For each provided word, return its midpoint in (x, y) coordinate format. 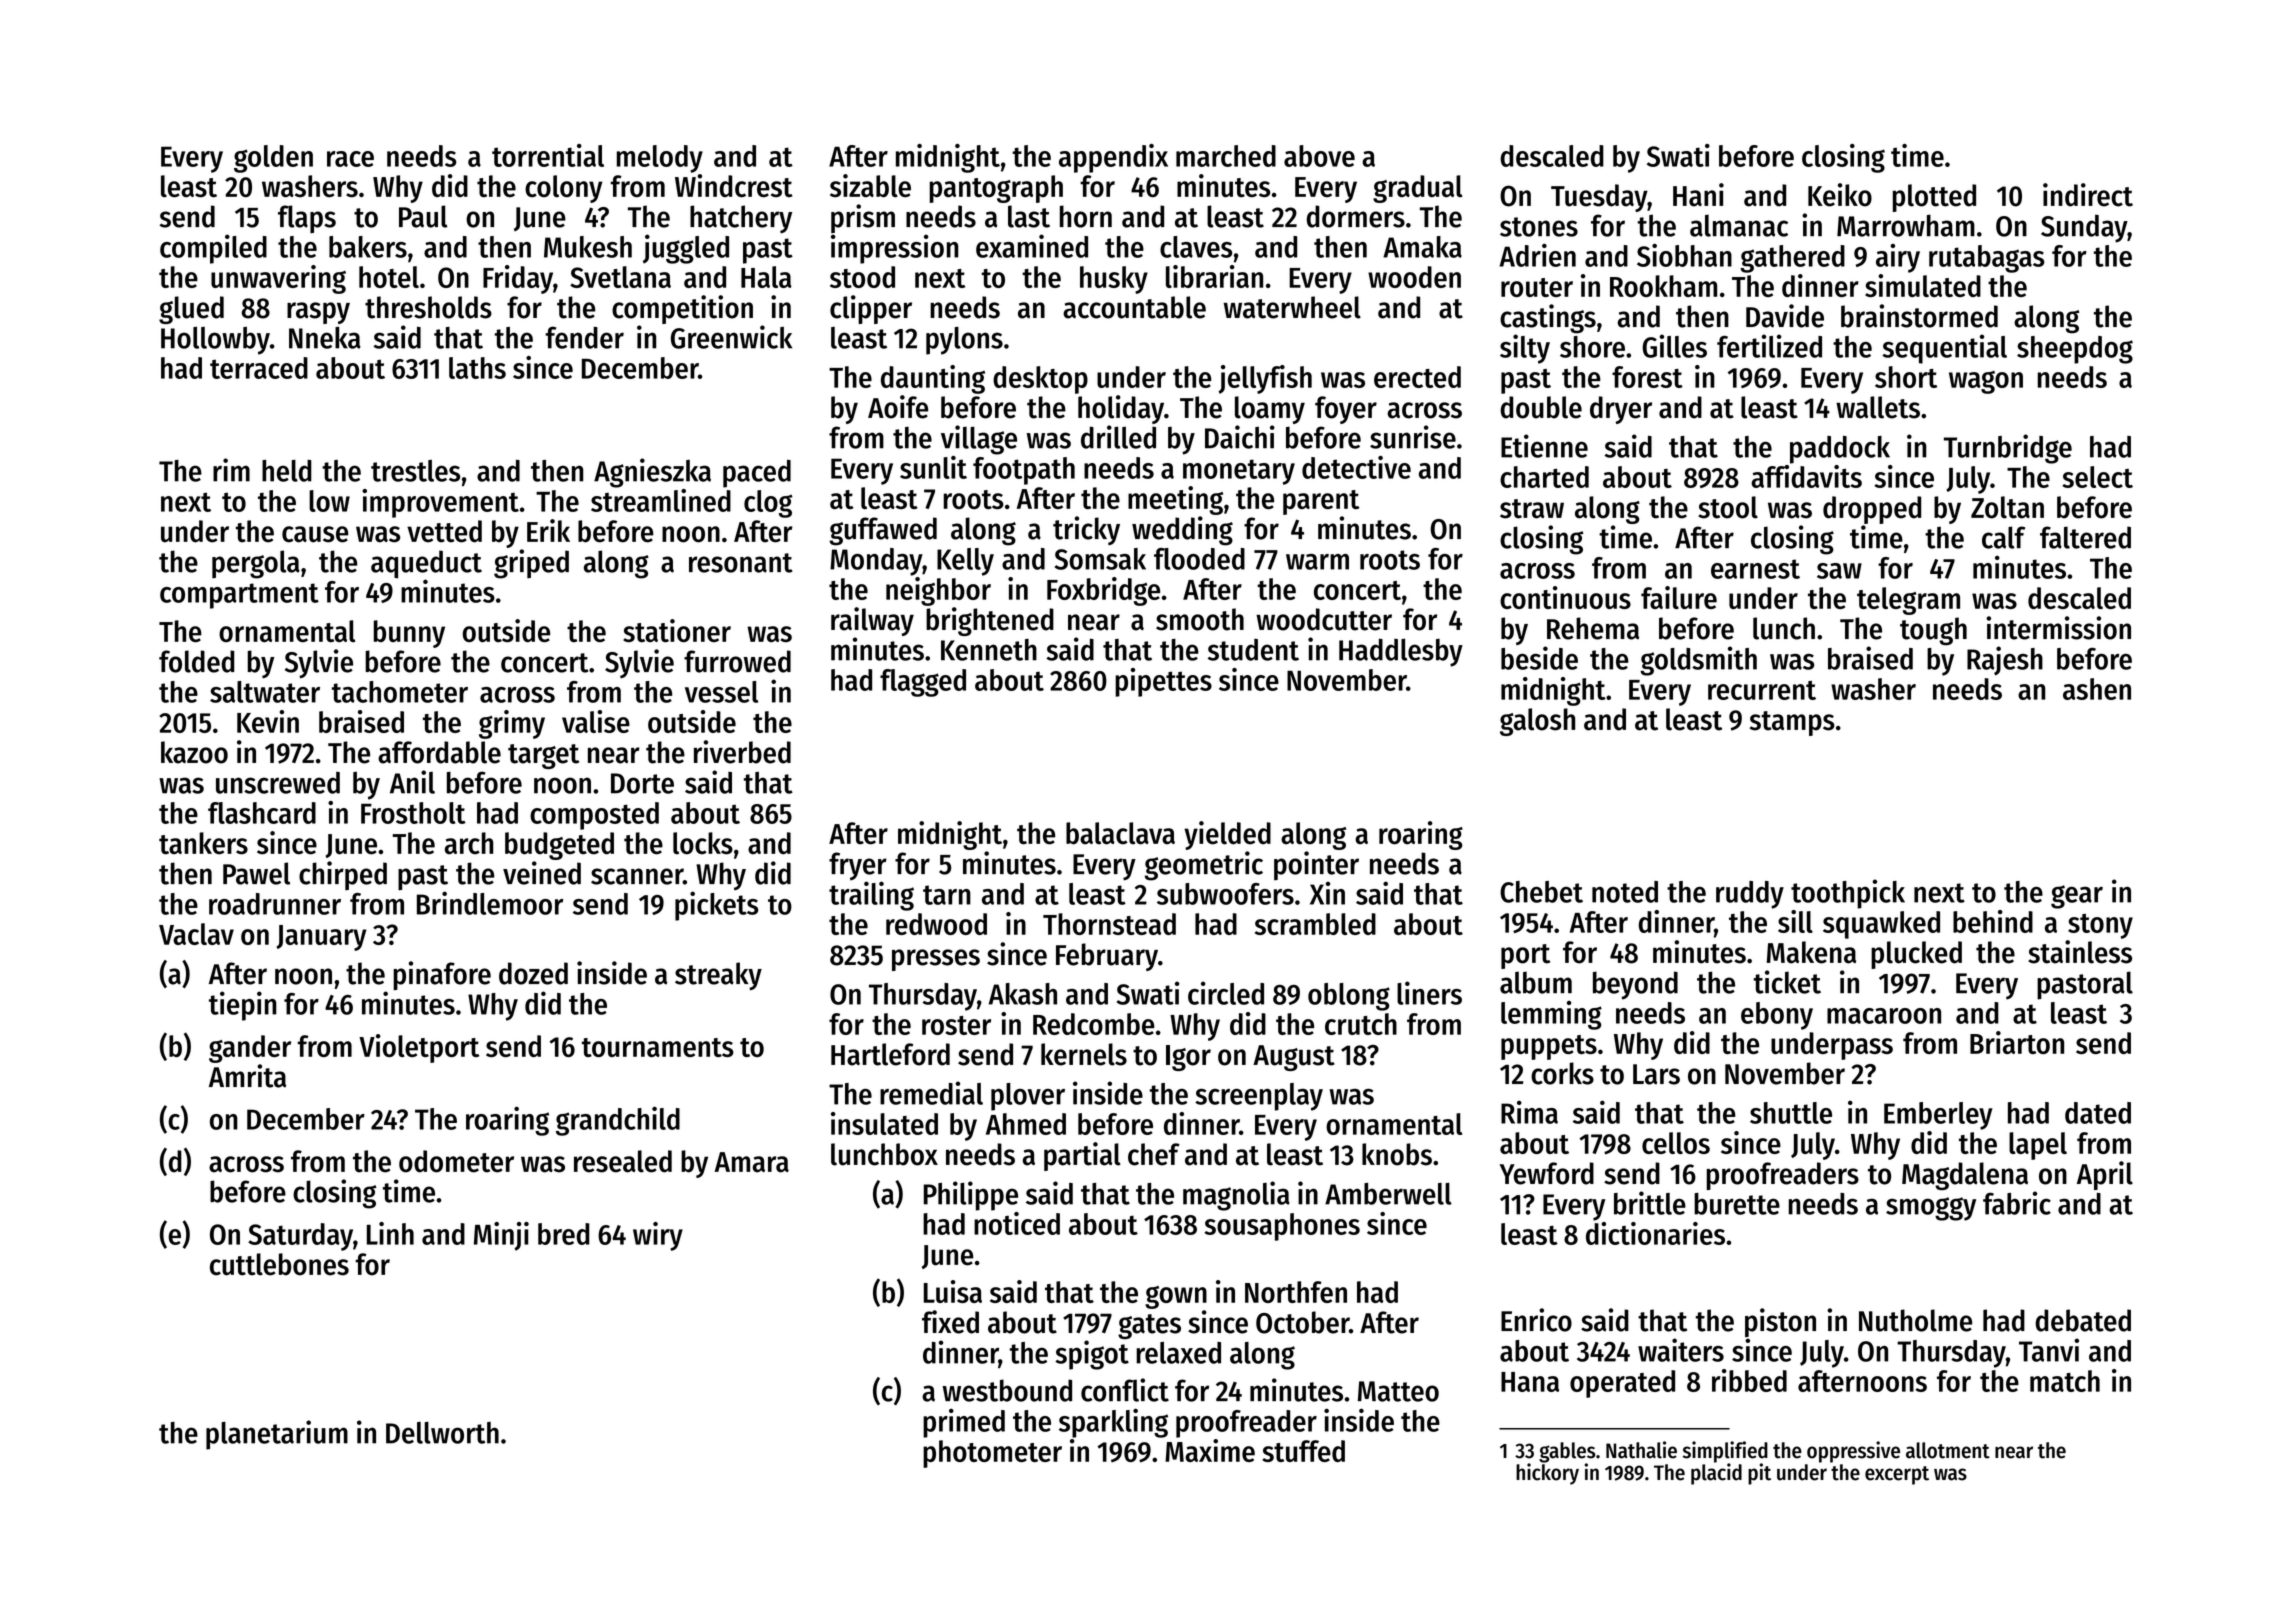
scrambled (1315, 924)
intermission (2058, 628)
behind (1993, 921)
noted (1625, 892)
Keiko (1840, 195)
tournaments (658, 1047)
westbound (1007, 1390)
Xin (1327, 893)
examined (1032, 246)
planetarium (277, 1435)
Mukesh (588, 247)
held (287, 471)
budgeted (559, 846)
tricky (1086, 530)
